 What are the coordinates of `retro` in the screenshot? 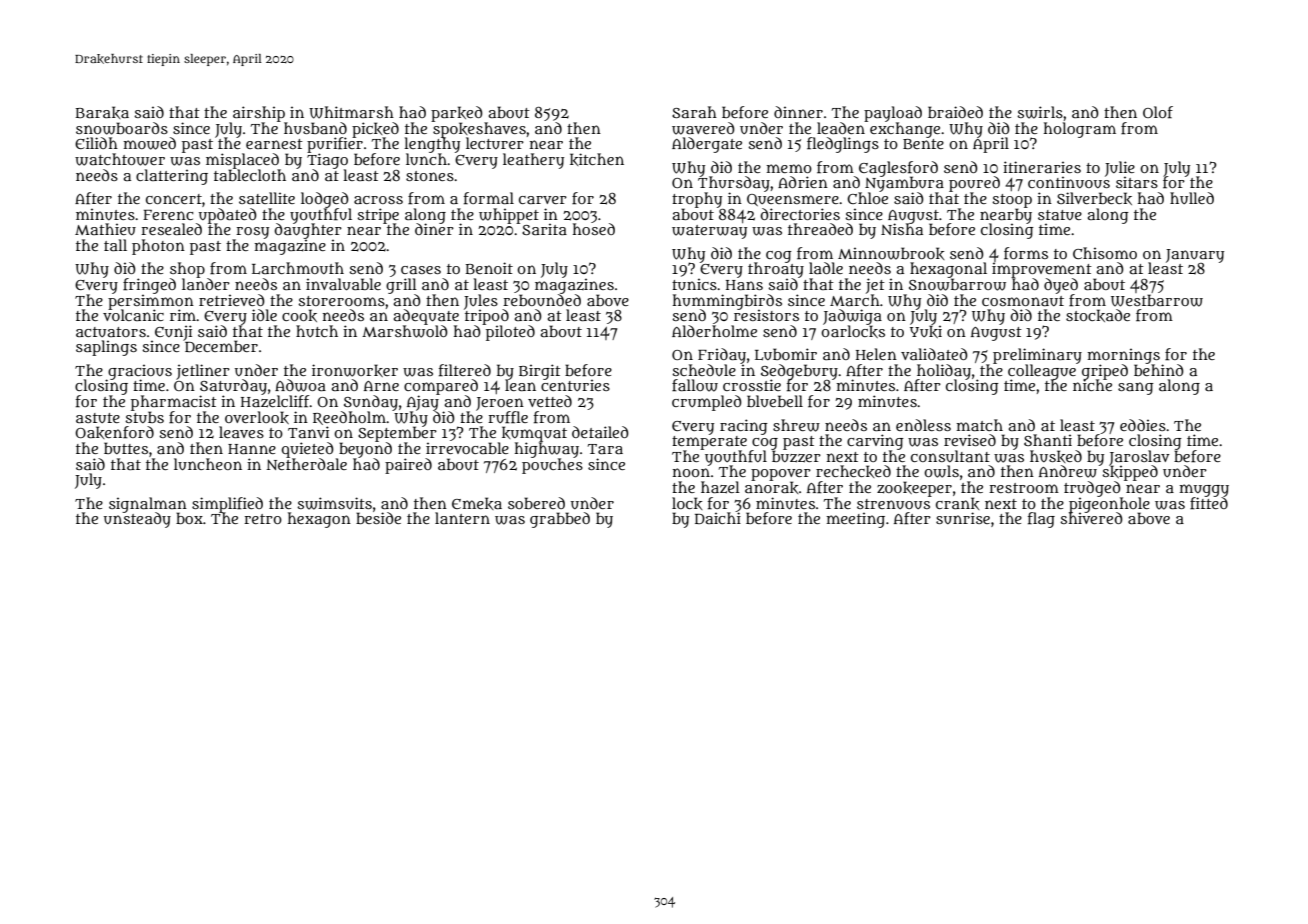 It's located at (263, 519).
